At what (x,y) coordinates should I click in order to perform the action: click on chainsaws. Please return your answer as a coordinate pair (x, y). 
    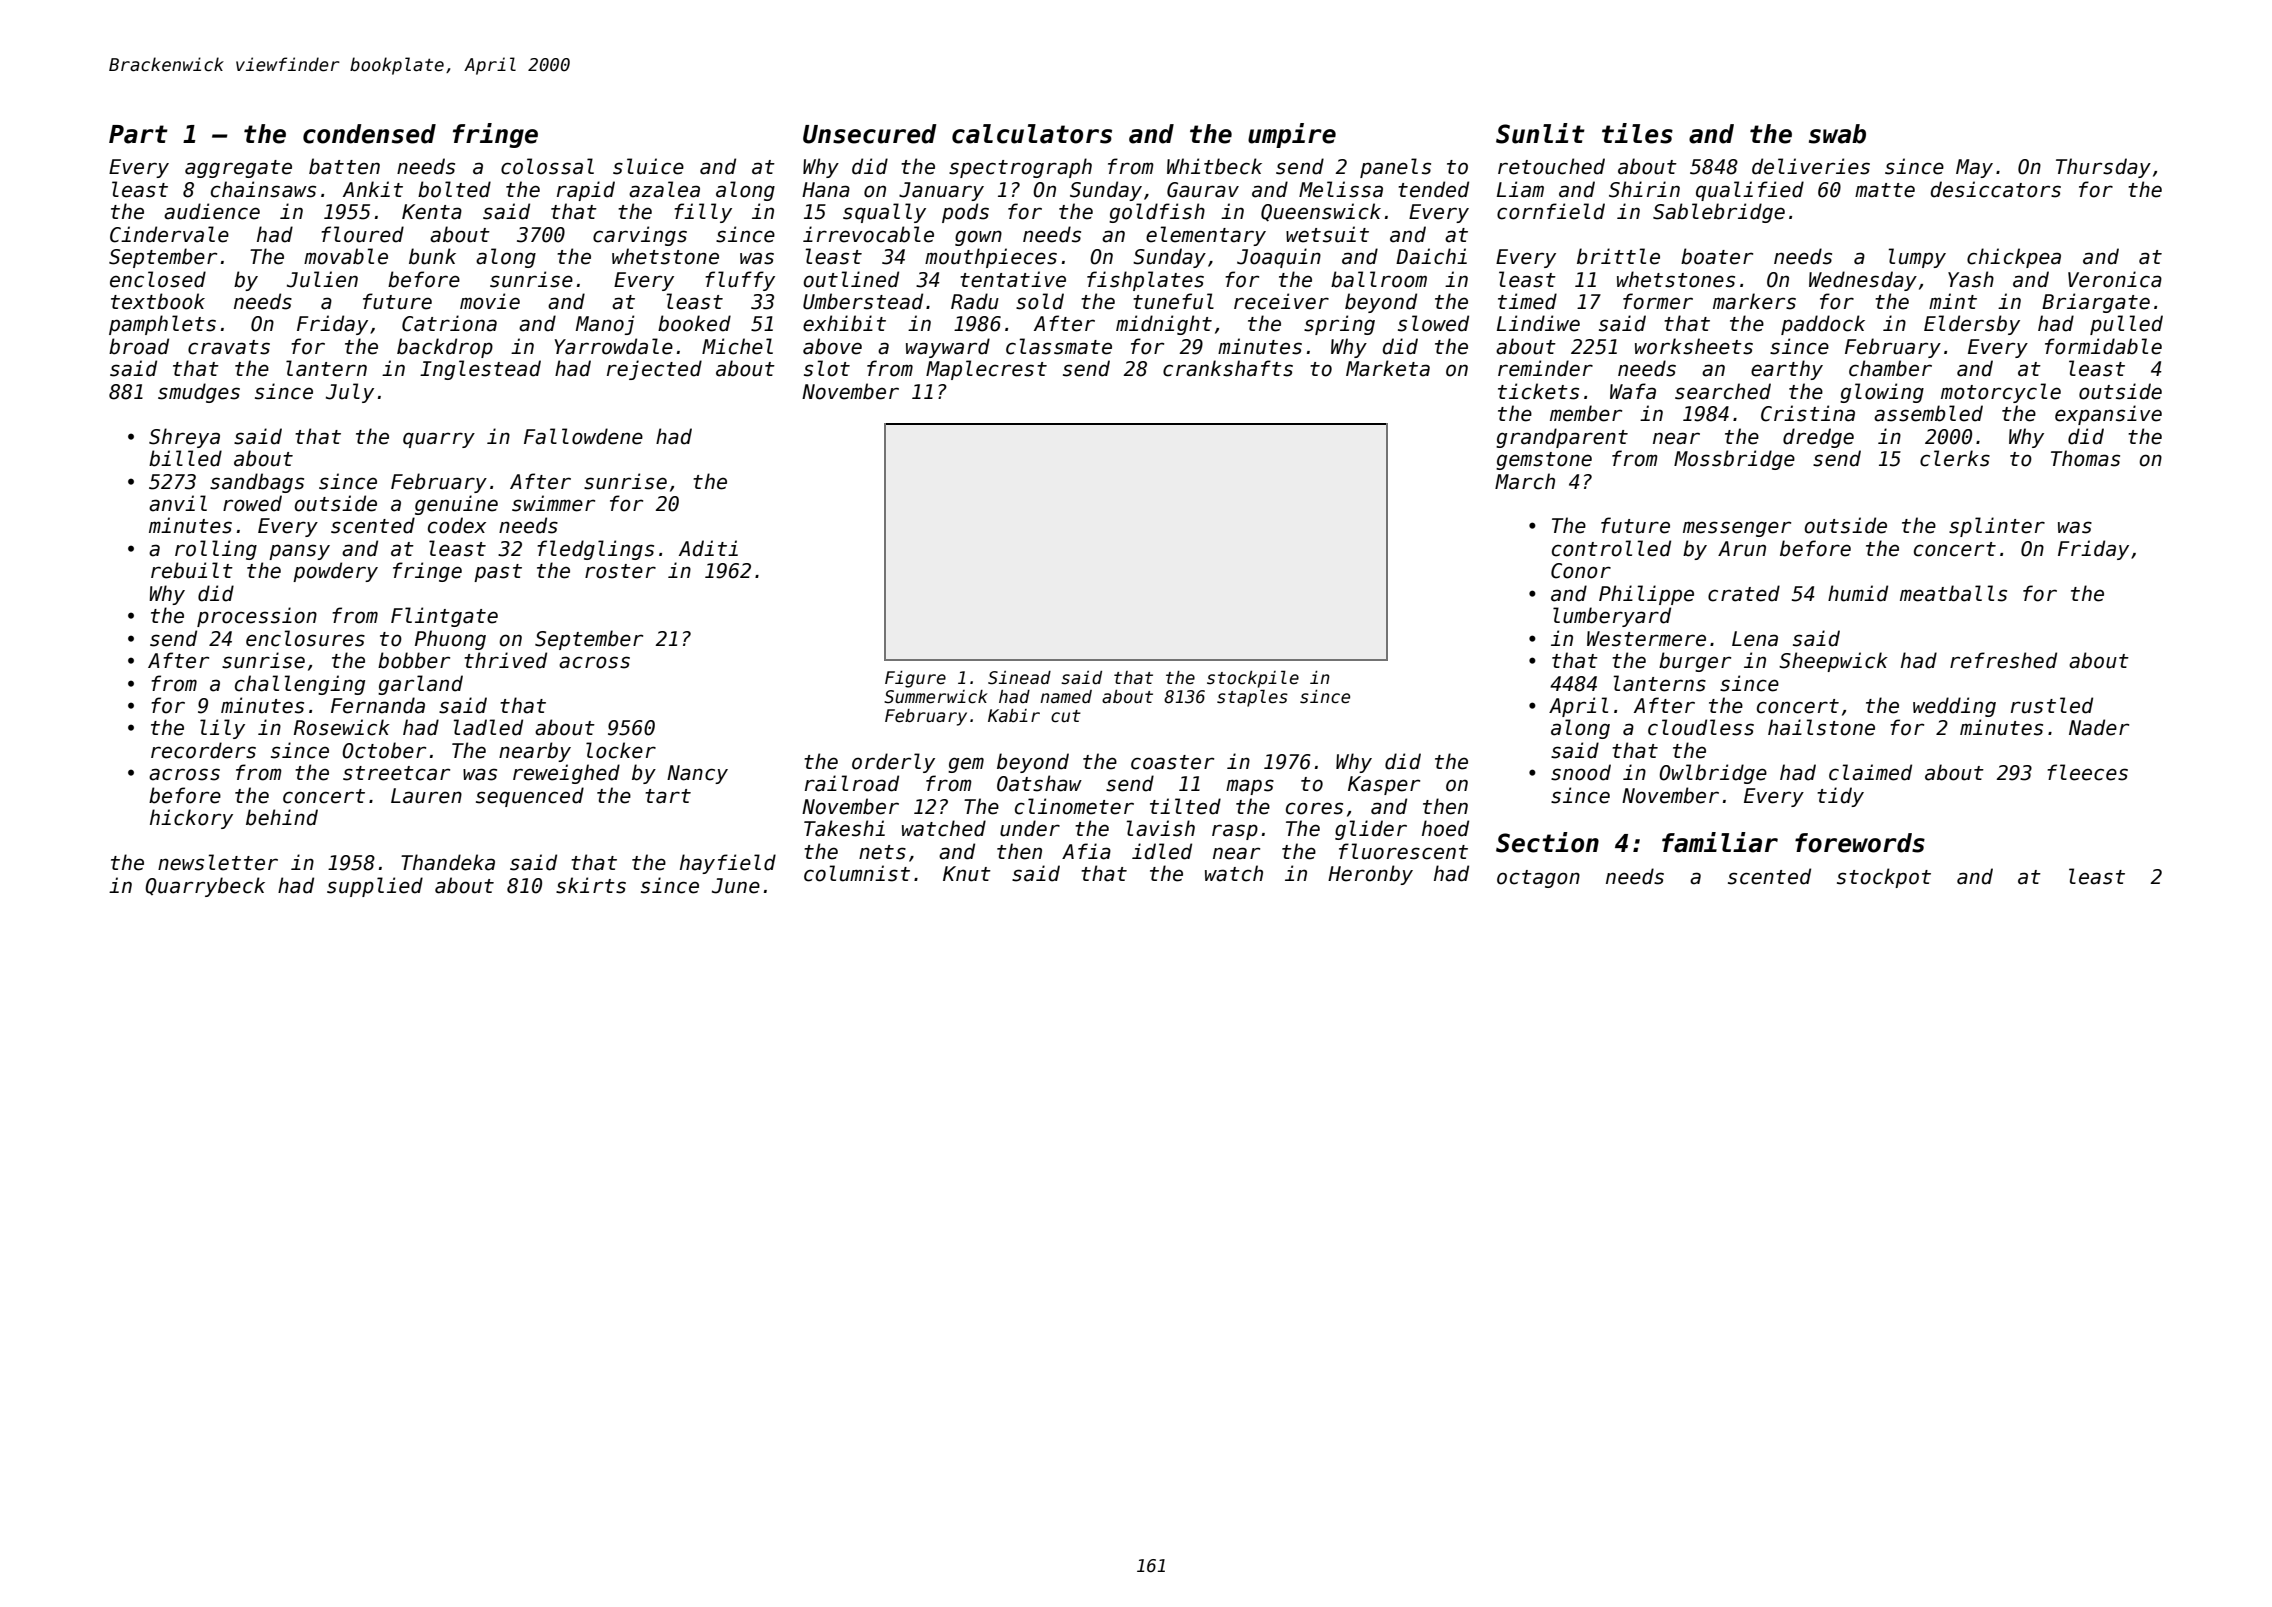
    Looking at the image, I should click on (263, 189).
